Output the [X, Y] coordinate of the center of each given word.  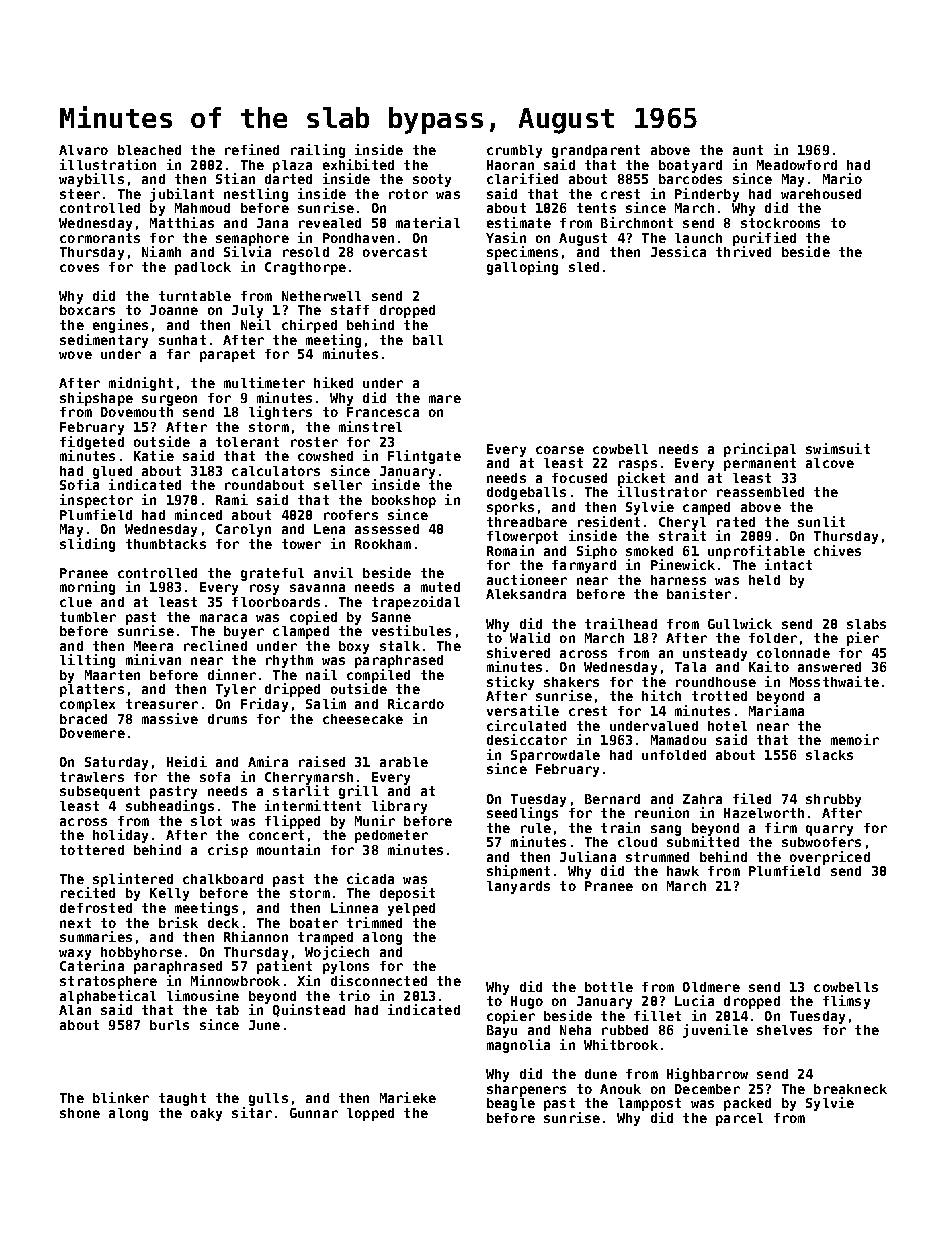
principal [760, 450]
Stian [235, 178]
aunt [748, 150]
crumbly [514, 151]
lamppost [649, 1104]
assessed [387, 529]
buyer [244, 632]
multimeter [264, 382]
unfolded [674, 755]
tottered [92, 850]
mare [445, 399]
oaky [206, 1114]
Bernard [612, 799]
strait [682, 535]
